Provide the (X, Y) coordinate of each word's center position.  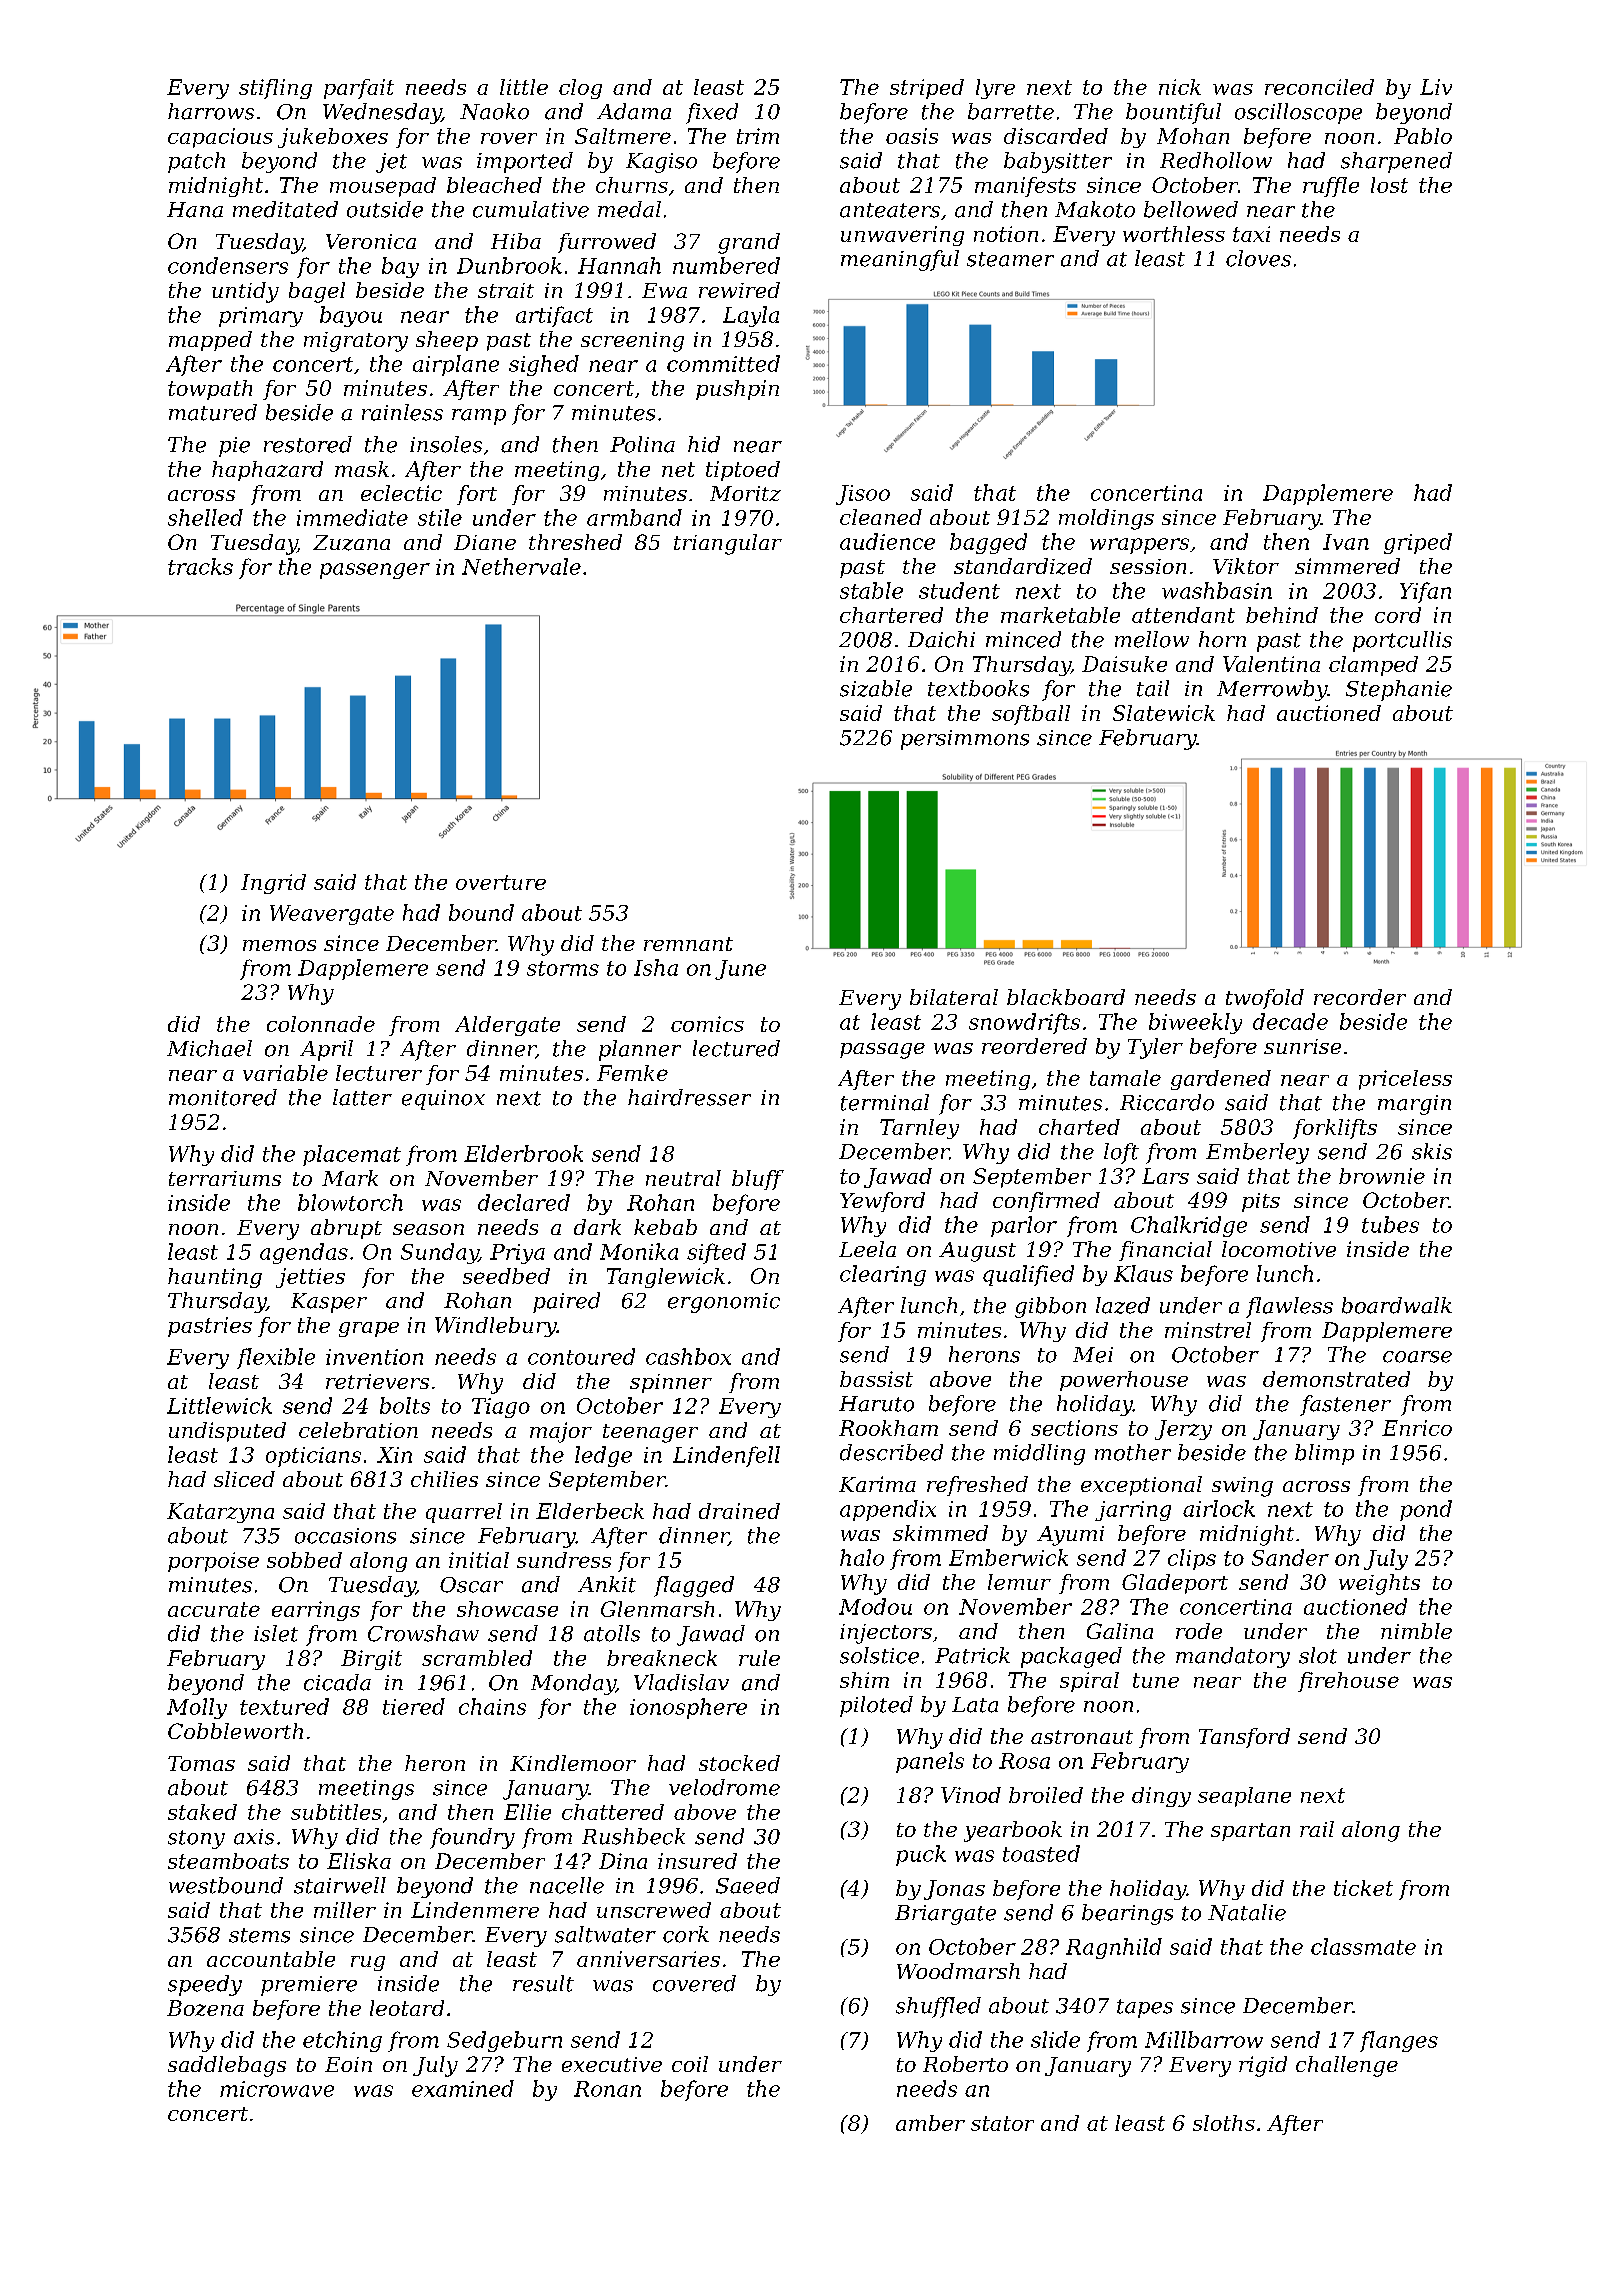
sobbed (304, 1560)
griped (1418, 543)
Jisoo (863, 495)
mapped (210, 341)
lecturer (379, 1073)
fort (477, 495)
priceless (1405, 1080)
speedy (205, 1985)
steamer (1010, 259)
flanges (1399, 2041)
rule (759, 1658)
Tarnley (919, 1129)
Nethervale (521, 566)
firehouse (1348, 1682)
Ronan (607, 2089)
